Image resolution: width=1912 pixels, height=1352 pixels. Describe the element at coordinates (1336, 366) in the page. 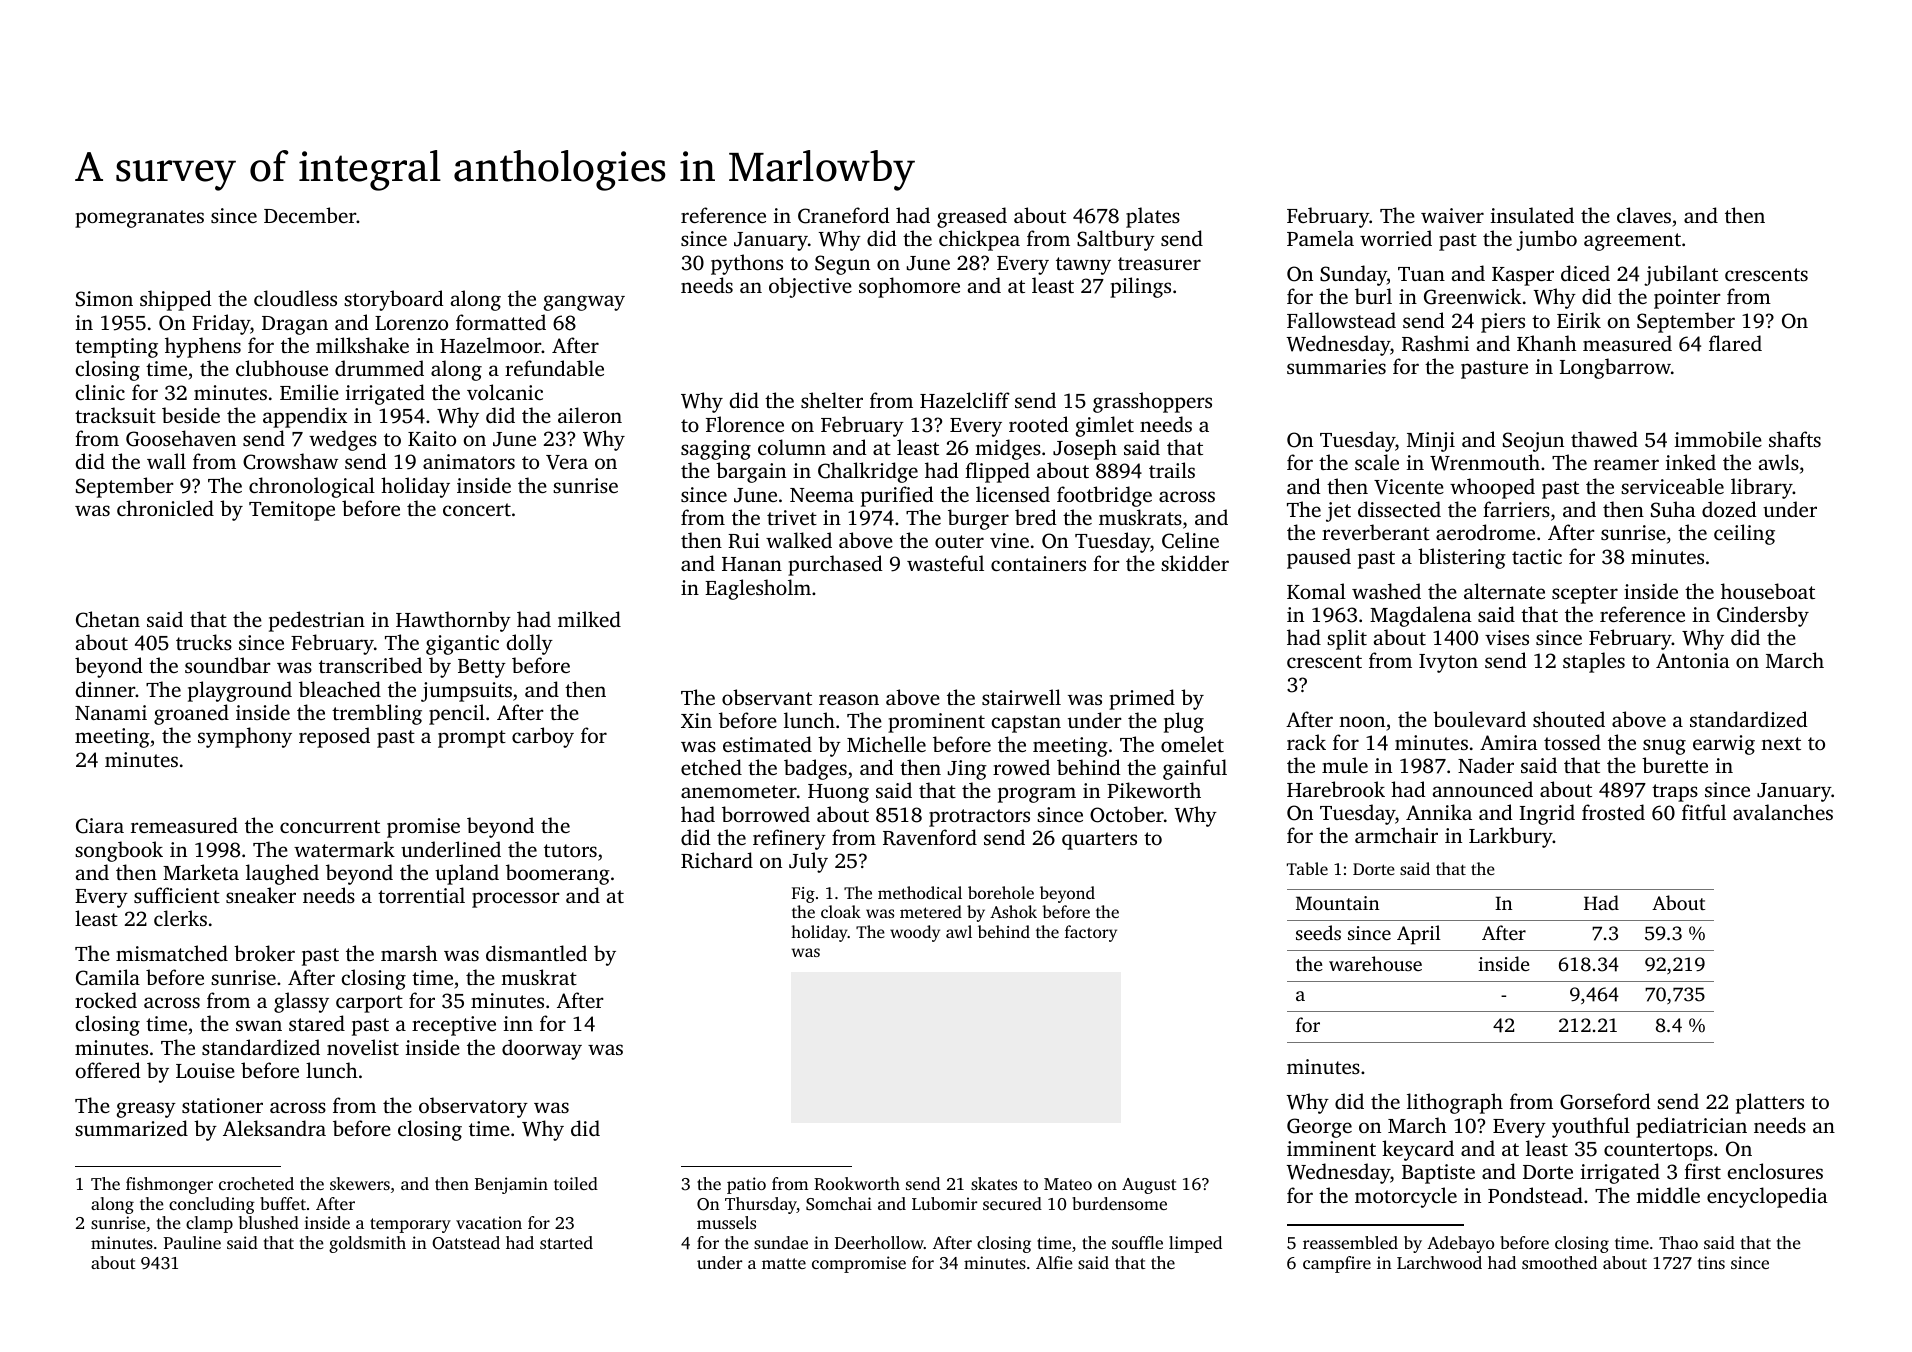

I see `summaries` at that location.
